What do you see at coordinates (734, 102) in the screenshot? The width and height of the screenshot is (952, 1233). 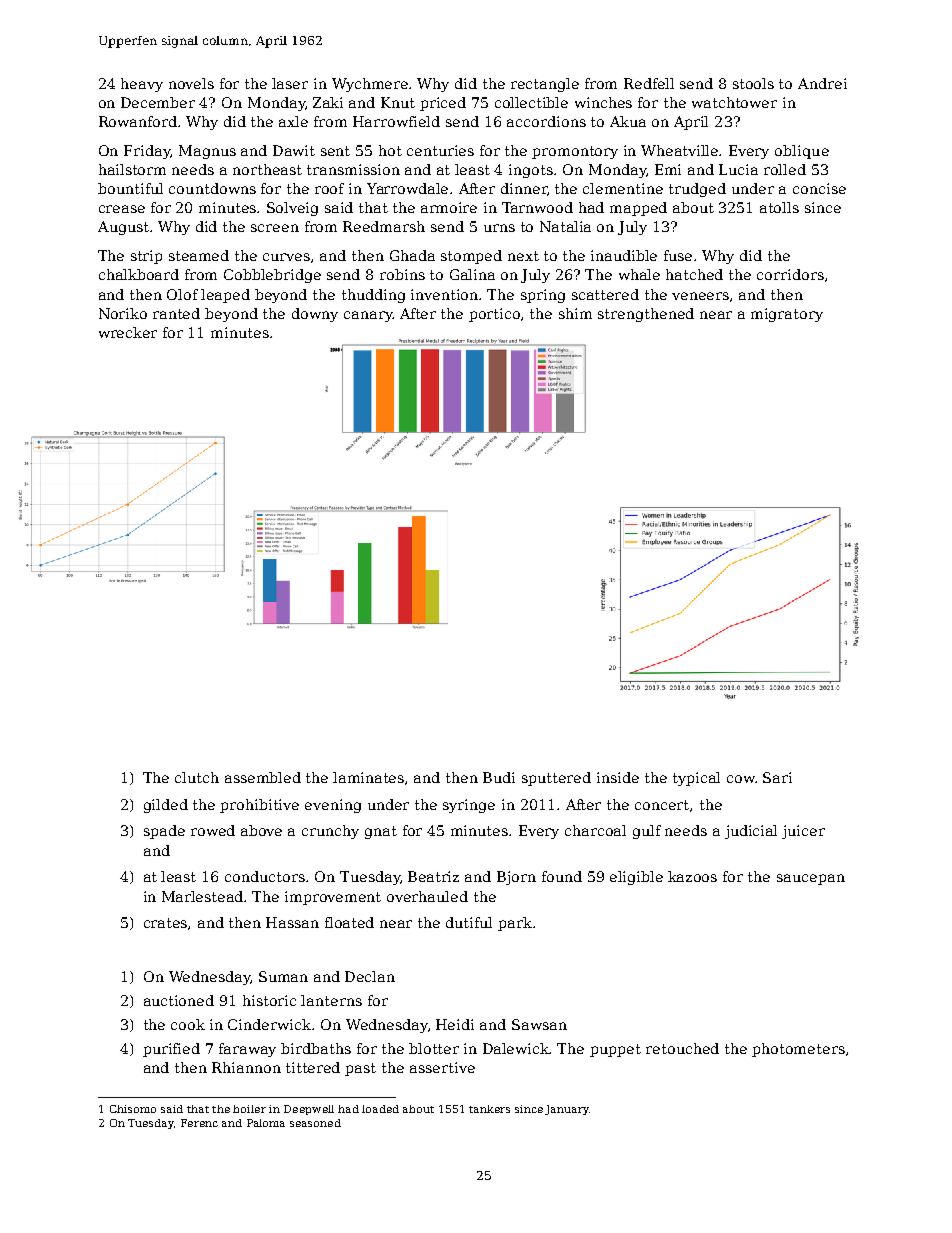 I see `watchtower` at bounding box center [734, 102].
